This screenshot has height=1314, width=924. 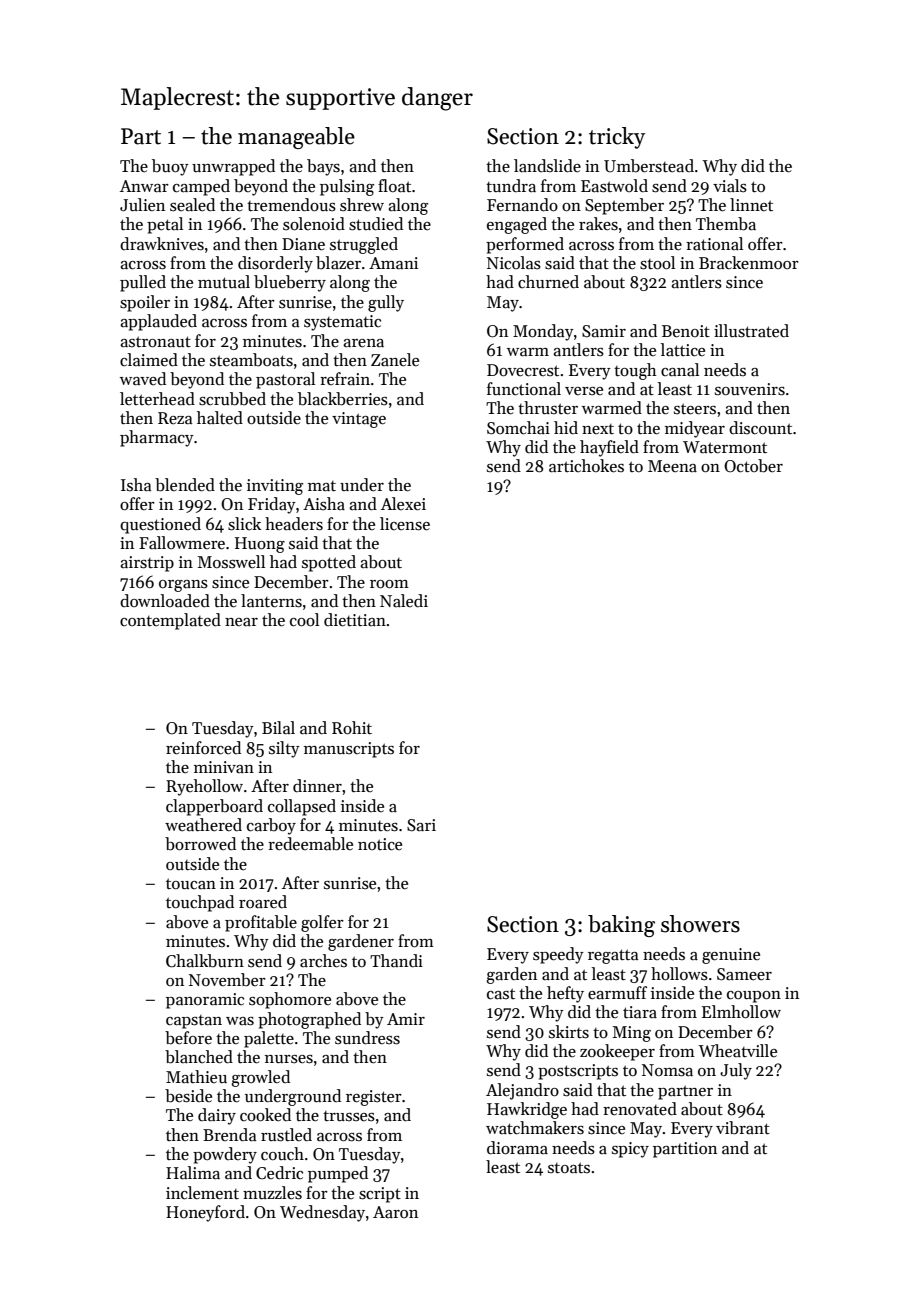 What do you see at coordinates (569, 1168) in the screenshot?
I see `stoats` at bounding box center [569, 1168].
